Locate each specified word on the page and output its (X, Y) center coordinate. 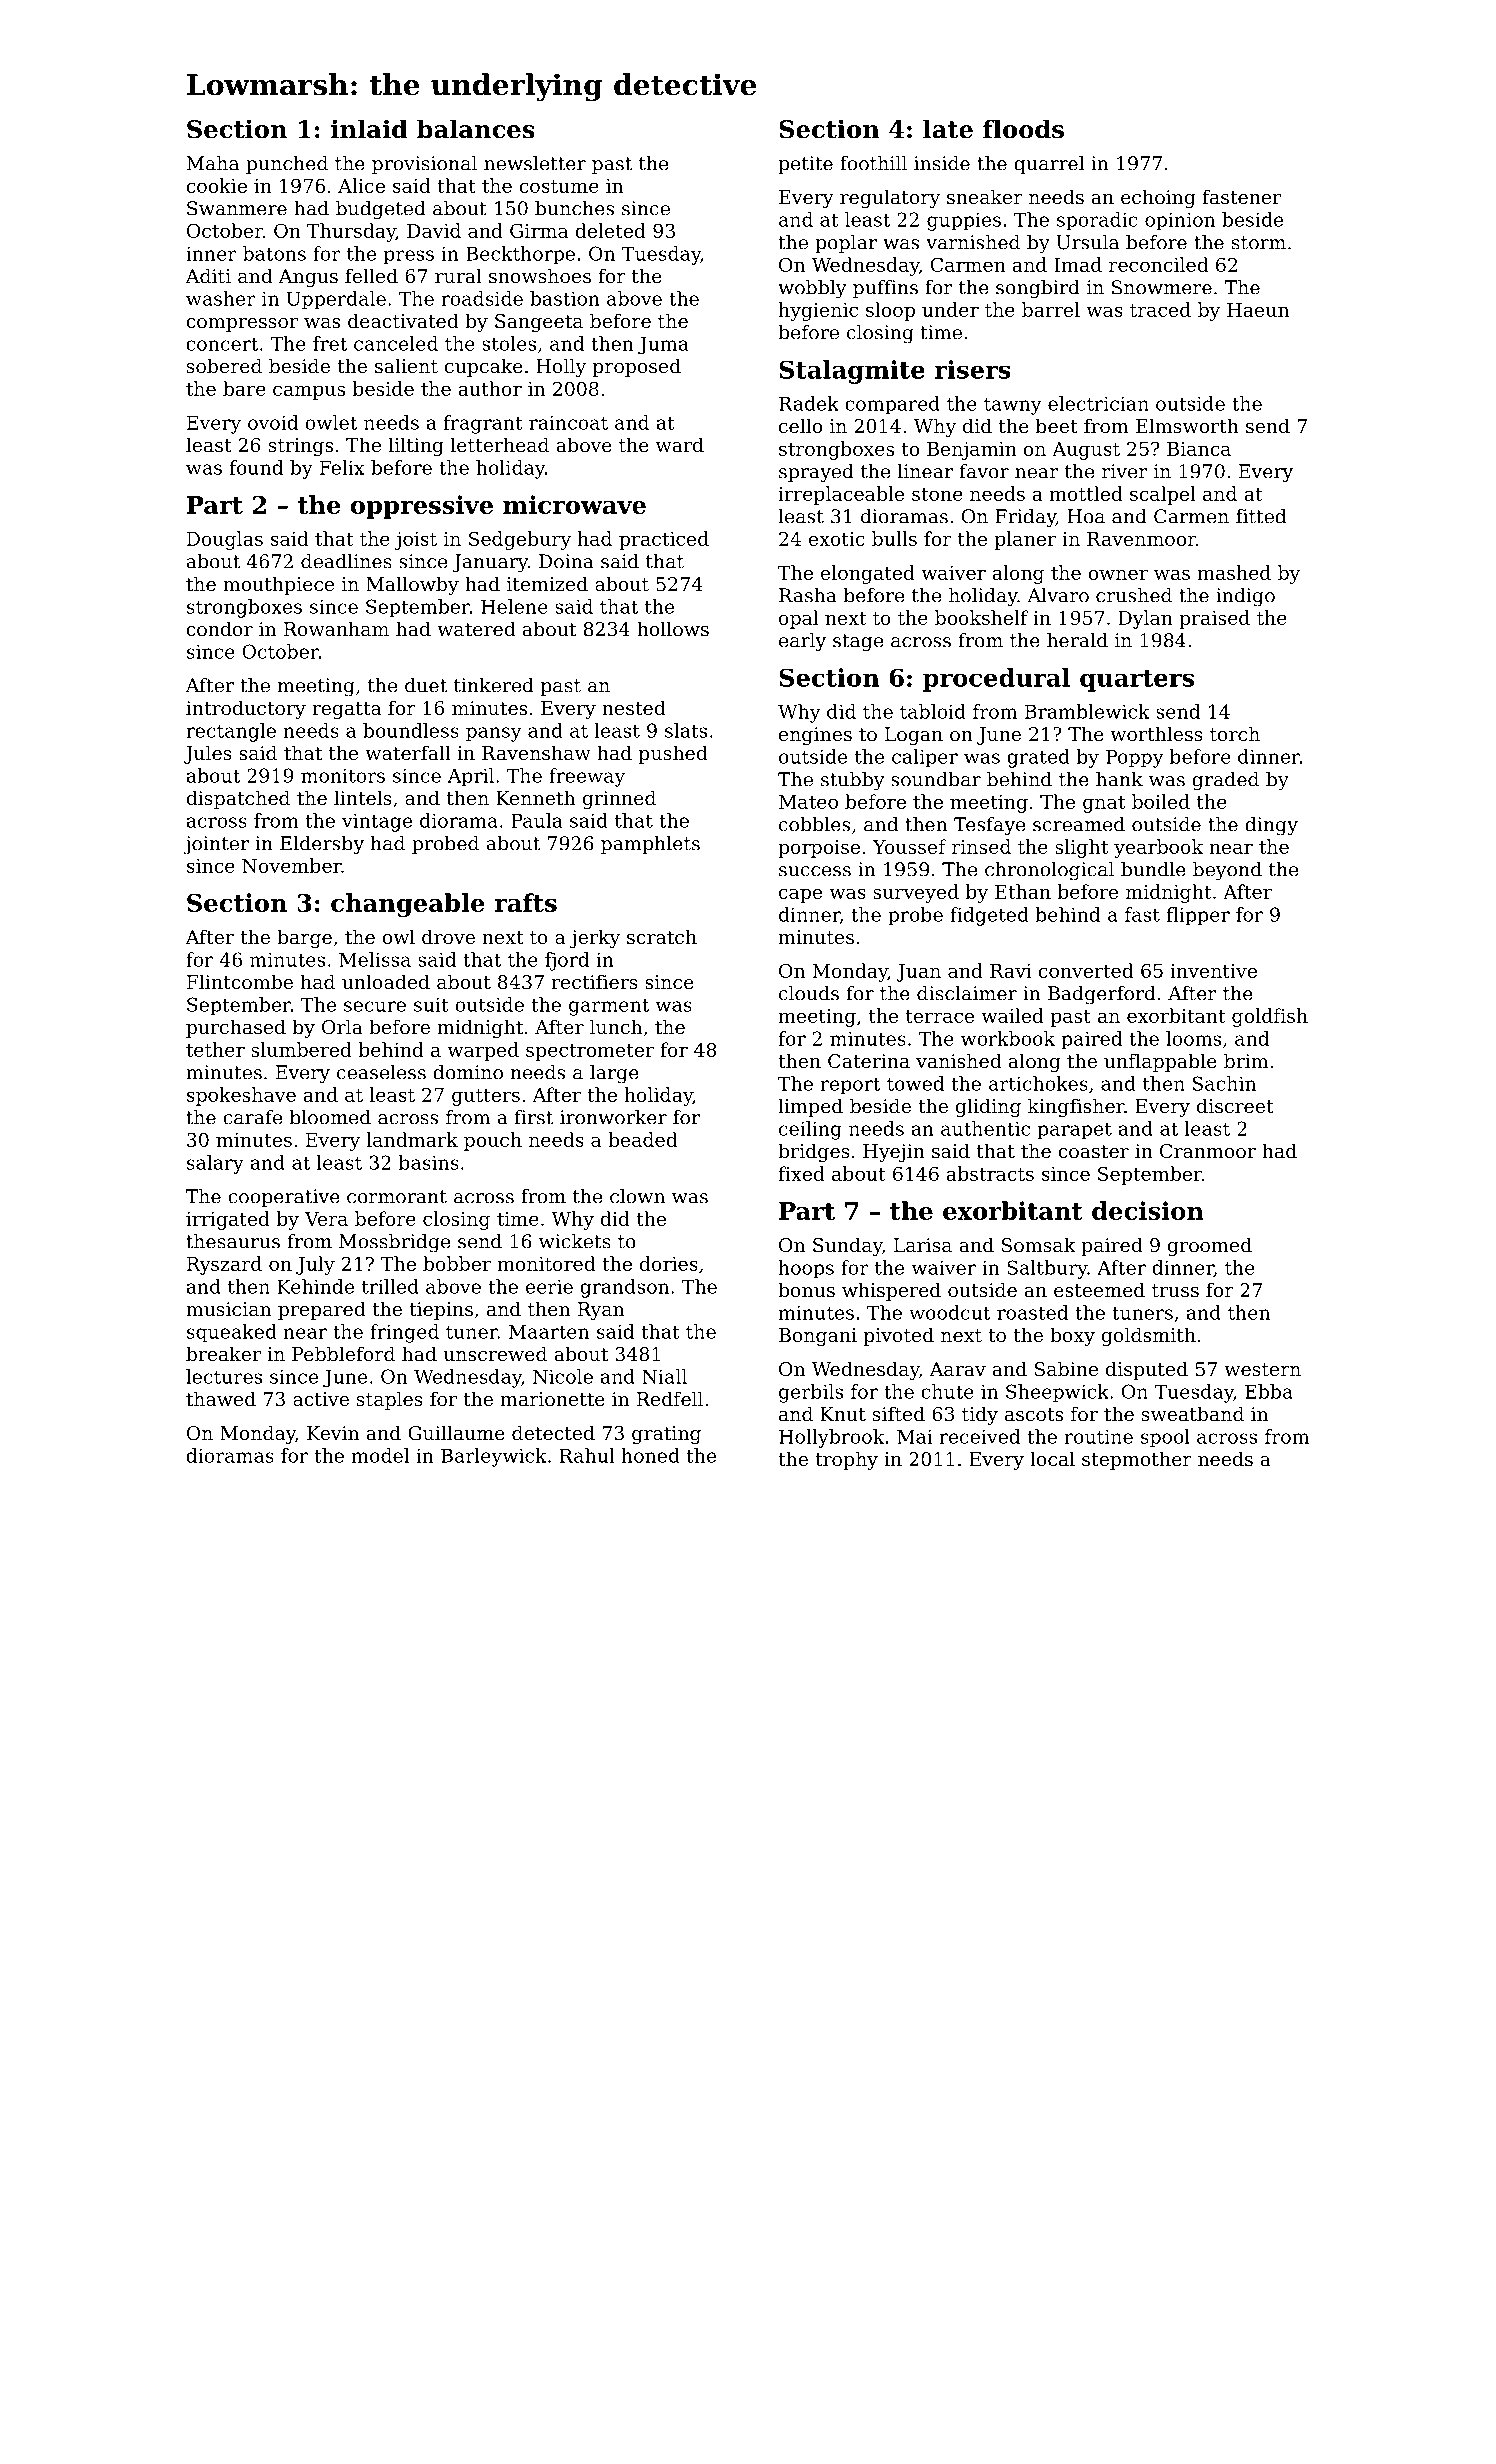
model (380, 1455)
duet (426, 685)
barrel (1051, 309)
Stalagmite (852, 372)
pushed (673, 754)
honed (650, 1455)
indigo (1245, 597)
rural (458, 275)
